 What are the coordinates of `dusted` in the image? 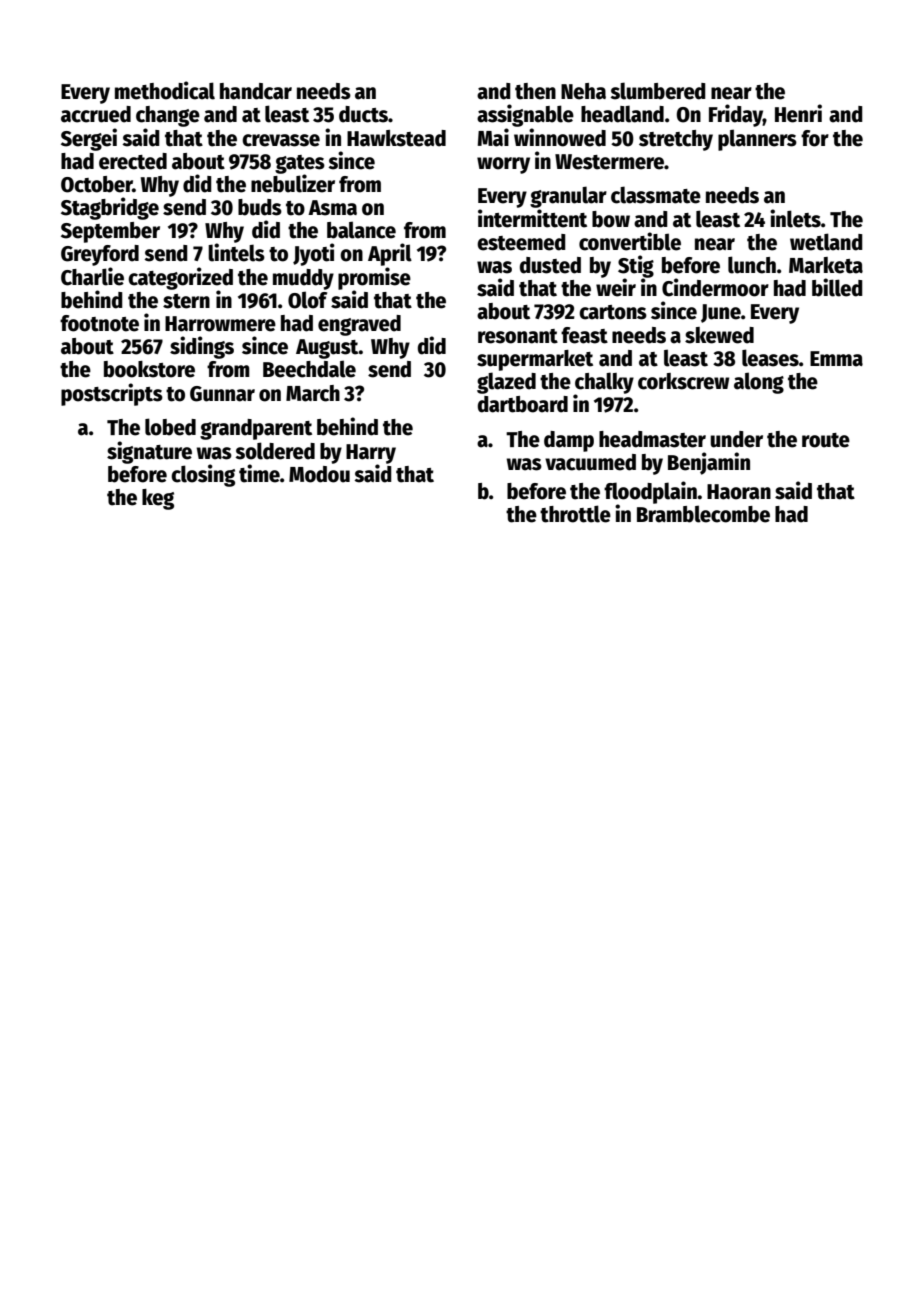 It's located at (550, 265).
